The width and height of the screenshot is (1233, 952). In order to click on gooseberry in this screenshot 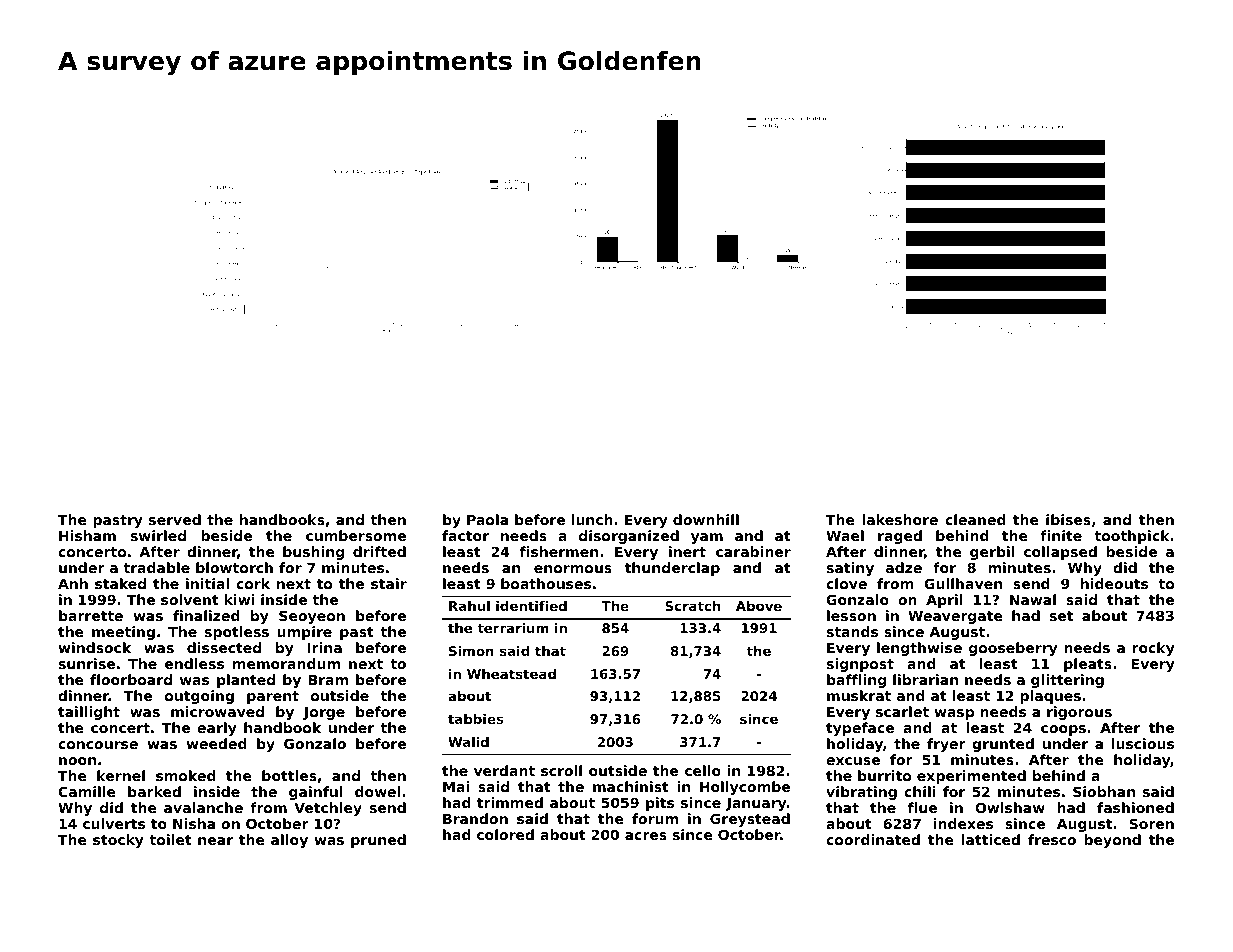, I will do `click(1013, 649)`.
